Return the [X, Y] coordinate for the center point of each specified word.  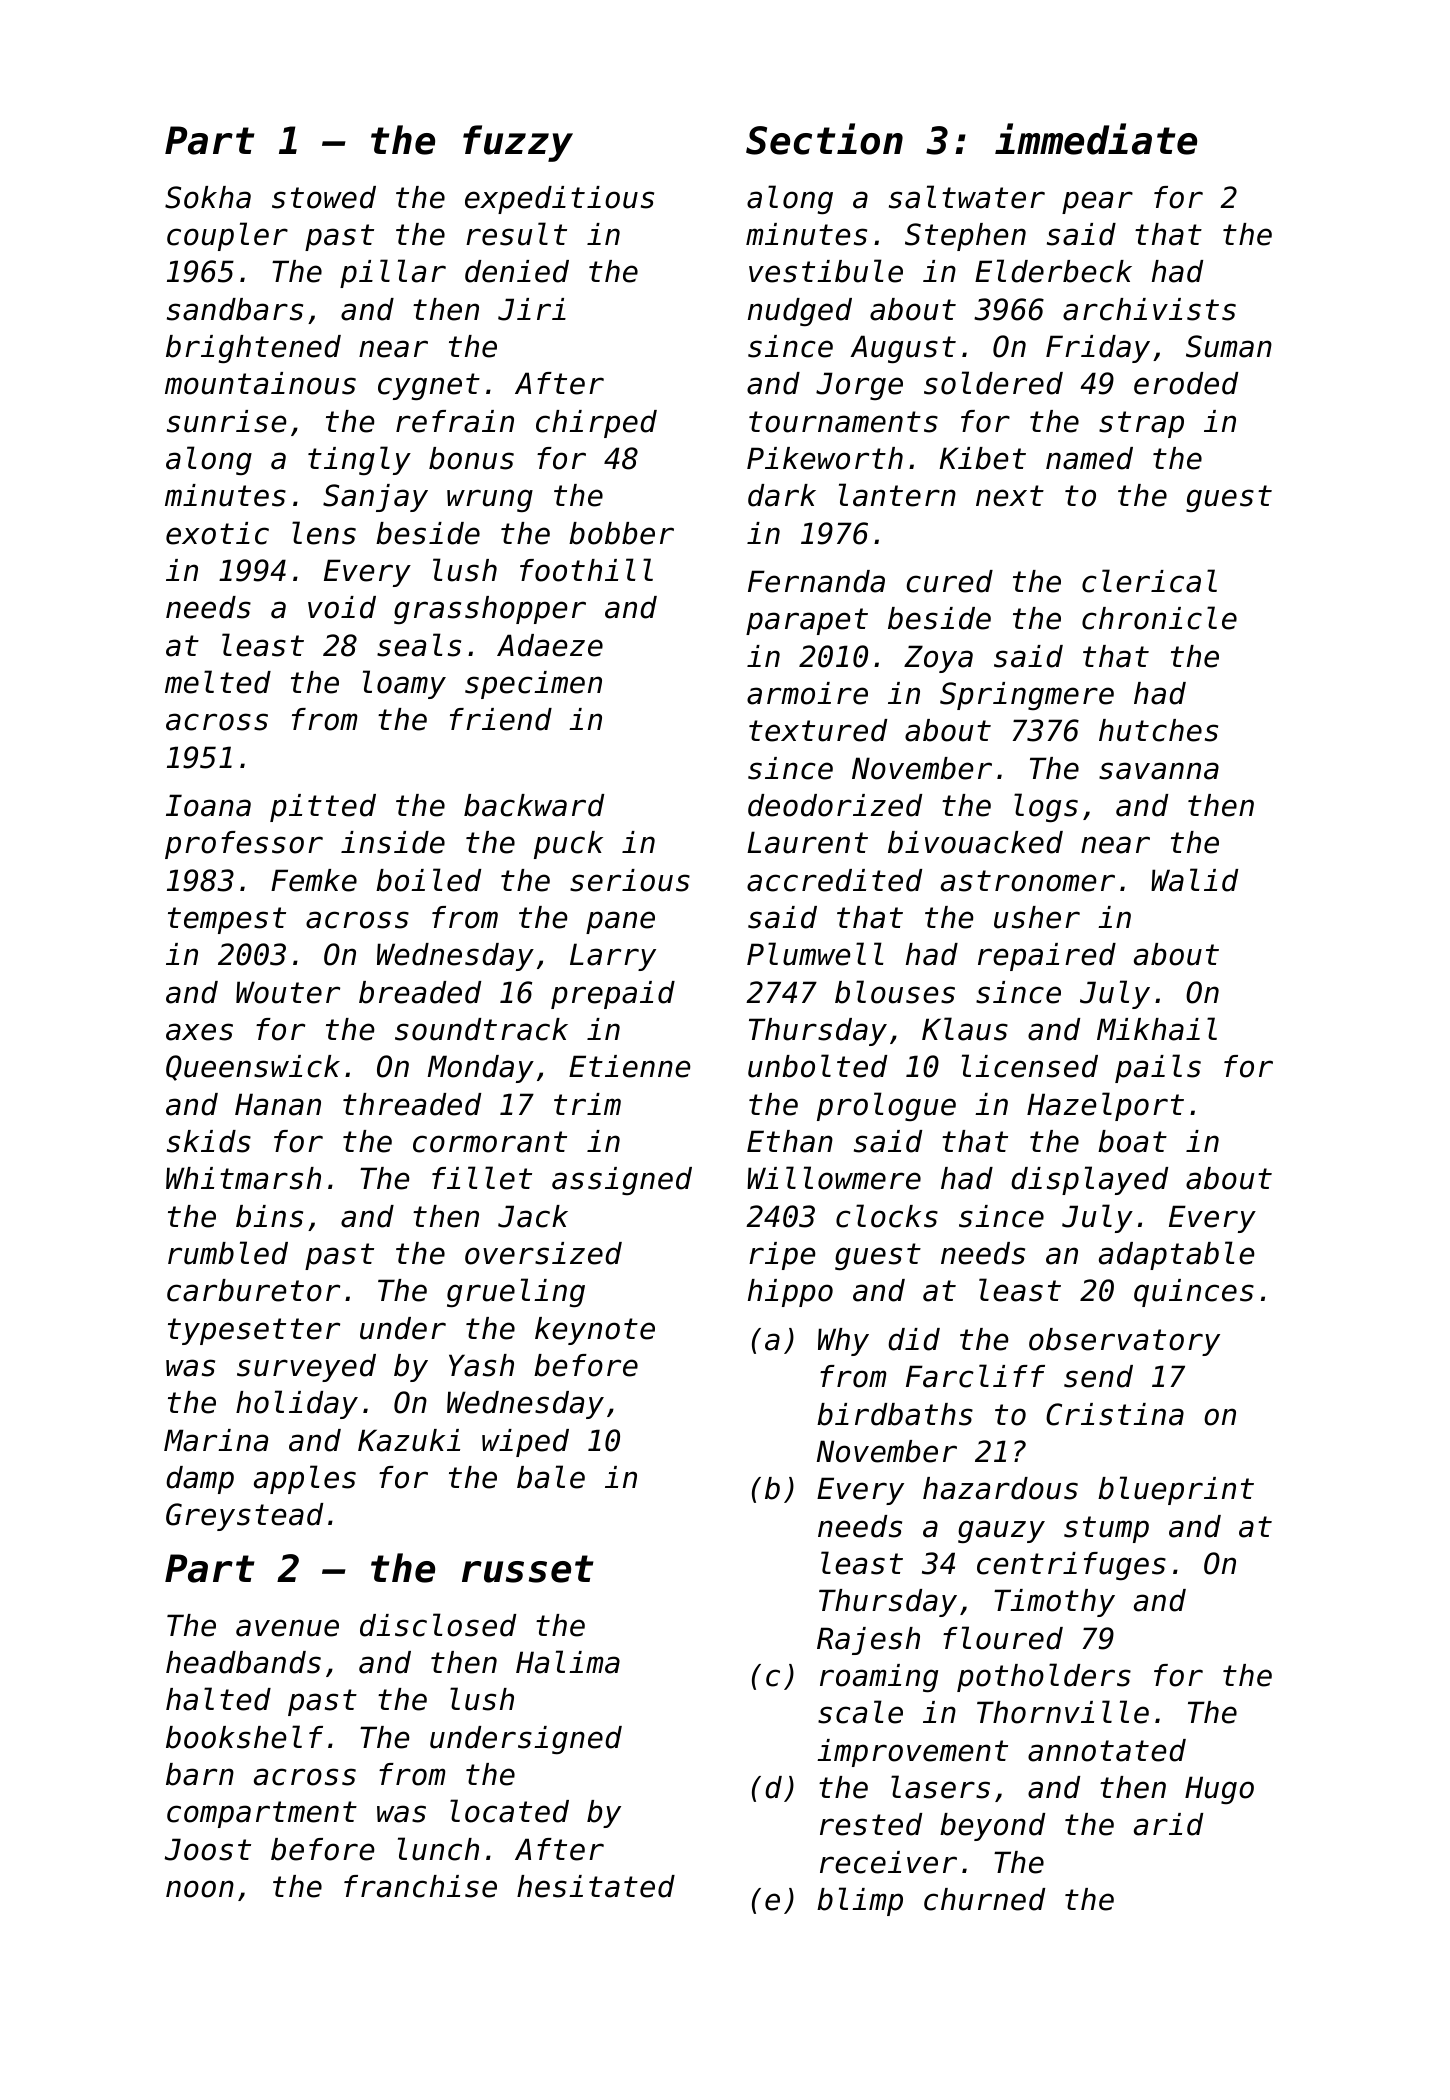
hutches [1158, 730]
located [509, 1811]
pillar [393, 273]
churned [984, 1899]
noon [200, 1889]
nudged [800, 312]
